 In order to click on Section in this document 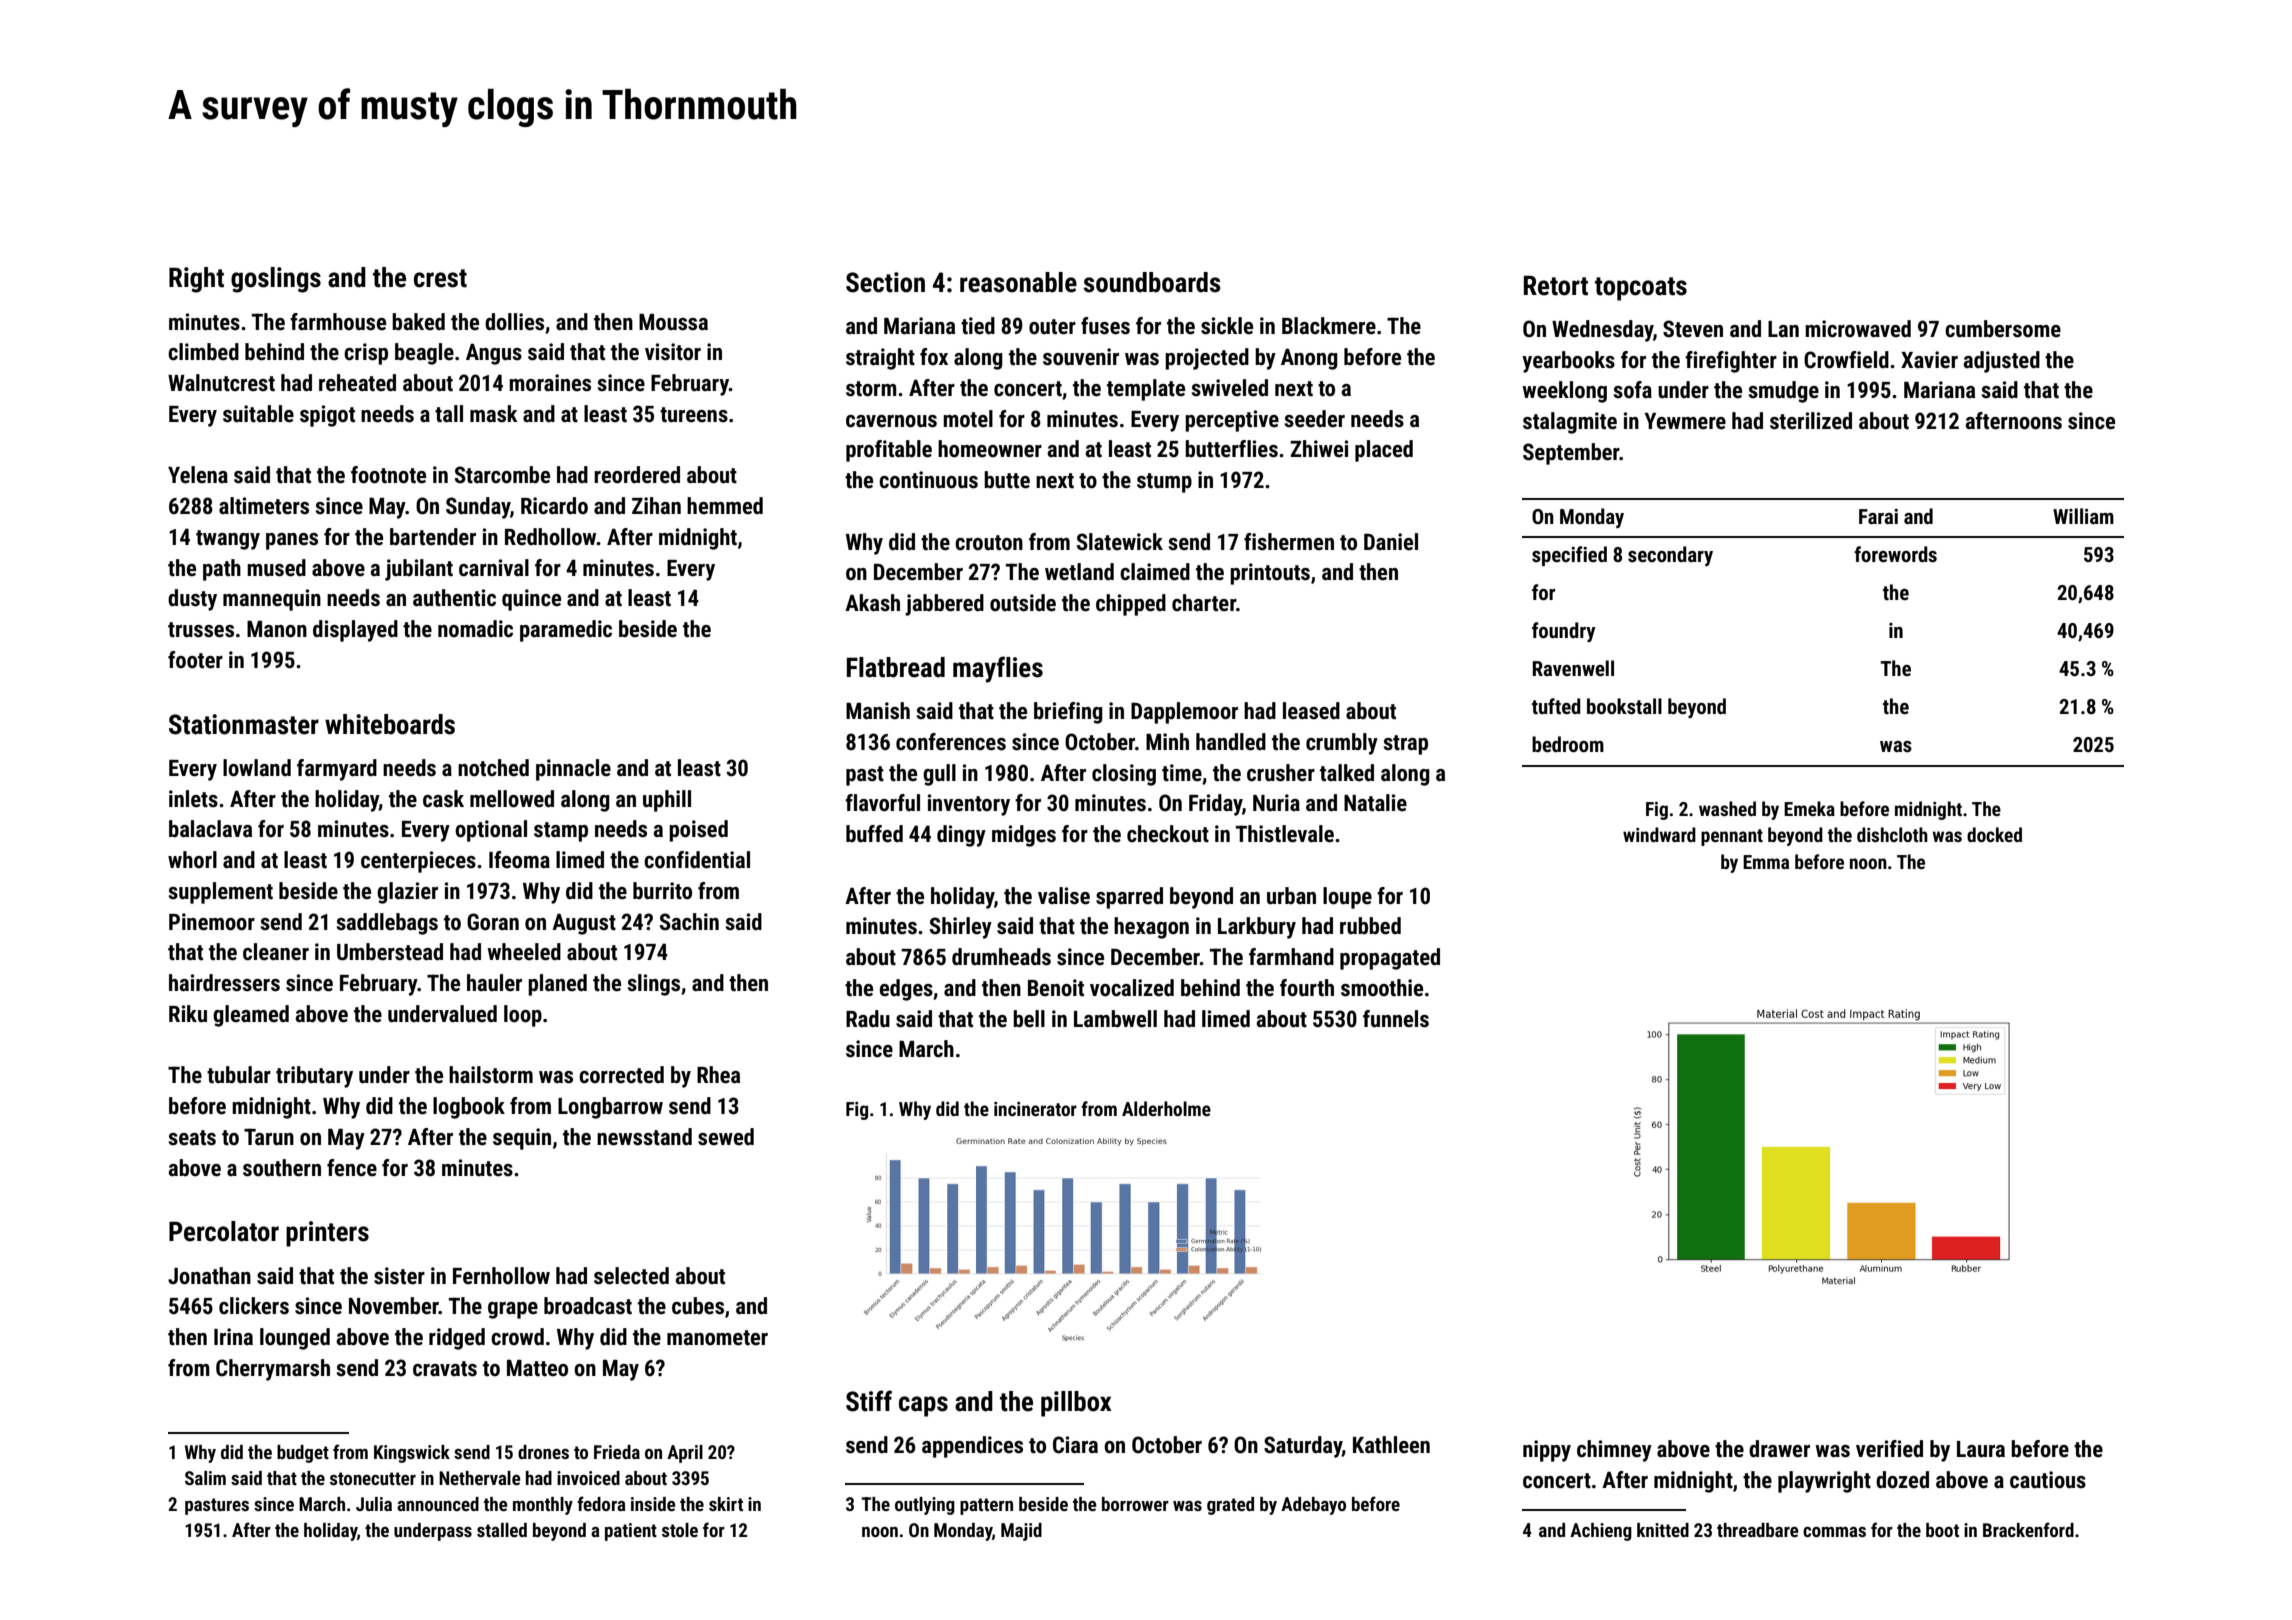, I will do `click(885, 282)`.
